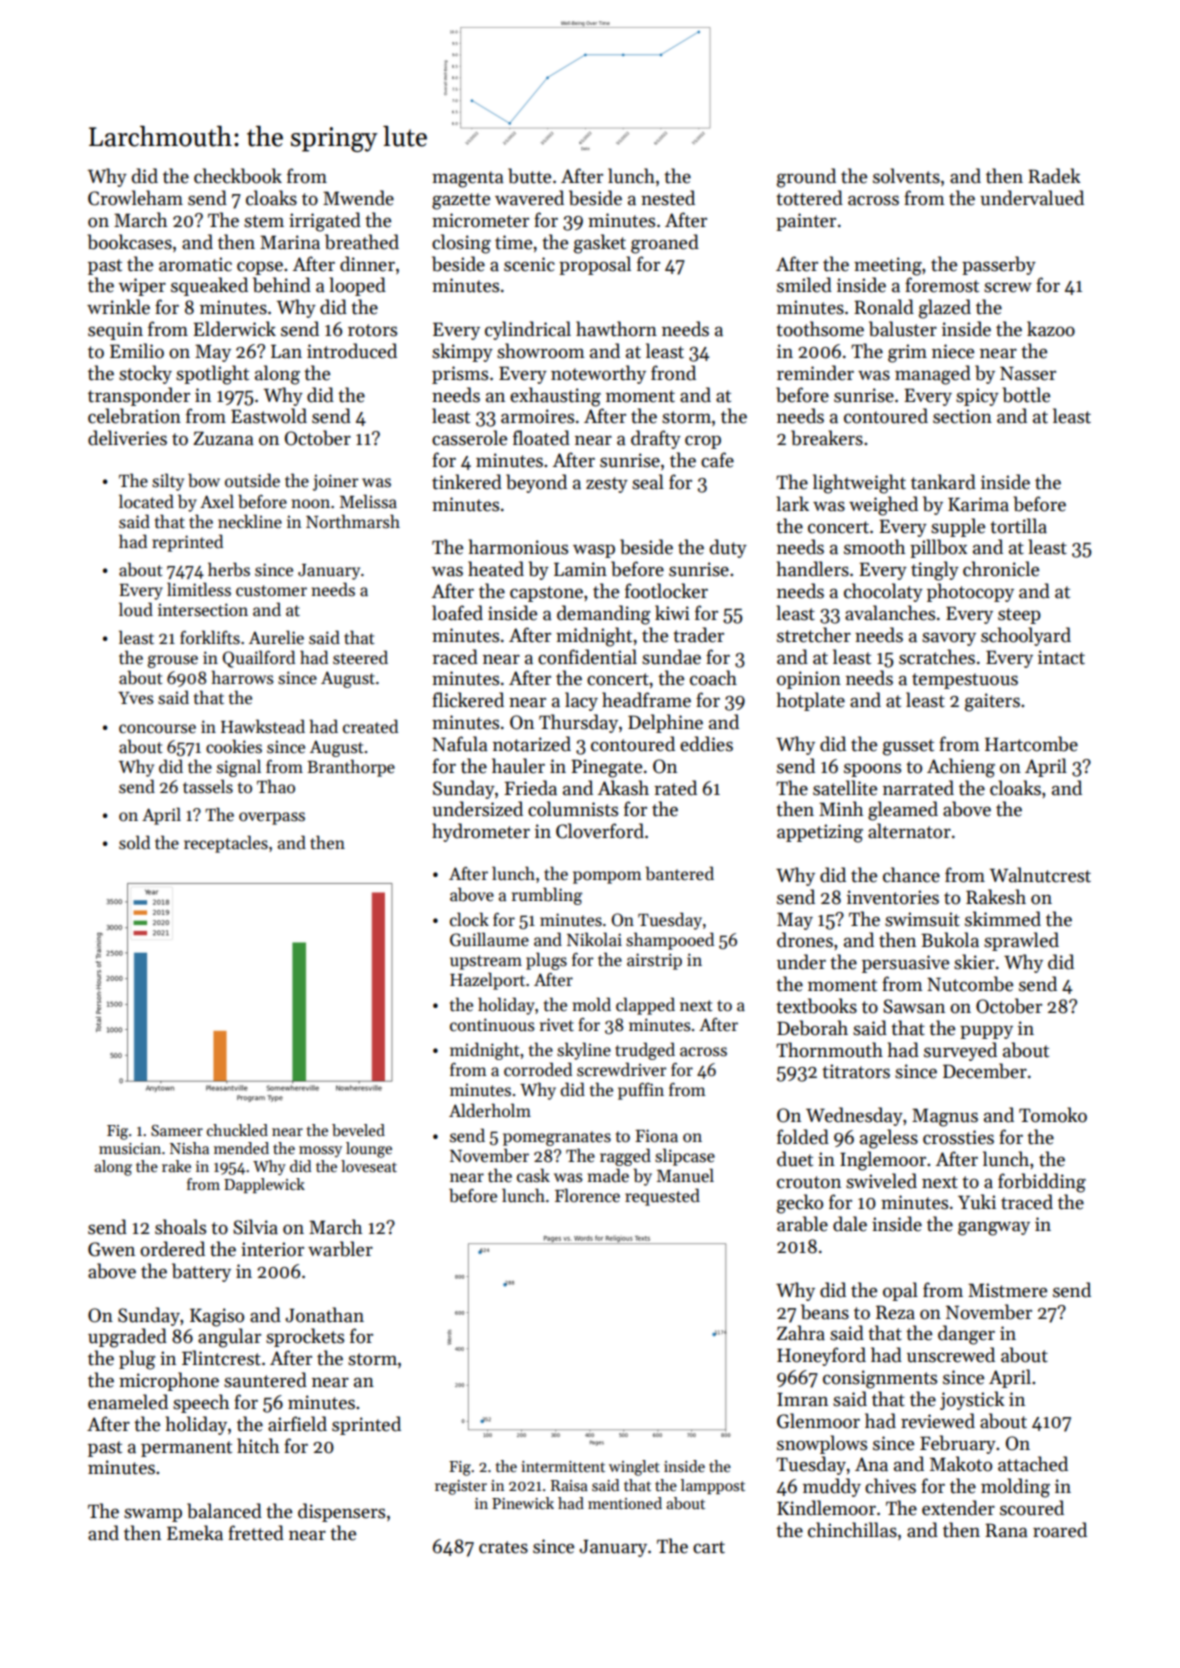 The width and height of the page is (1180, 1668). What do you see at coordinates (792, 504) in the page?
I see `lark` at bounding box center [792, 504].
